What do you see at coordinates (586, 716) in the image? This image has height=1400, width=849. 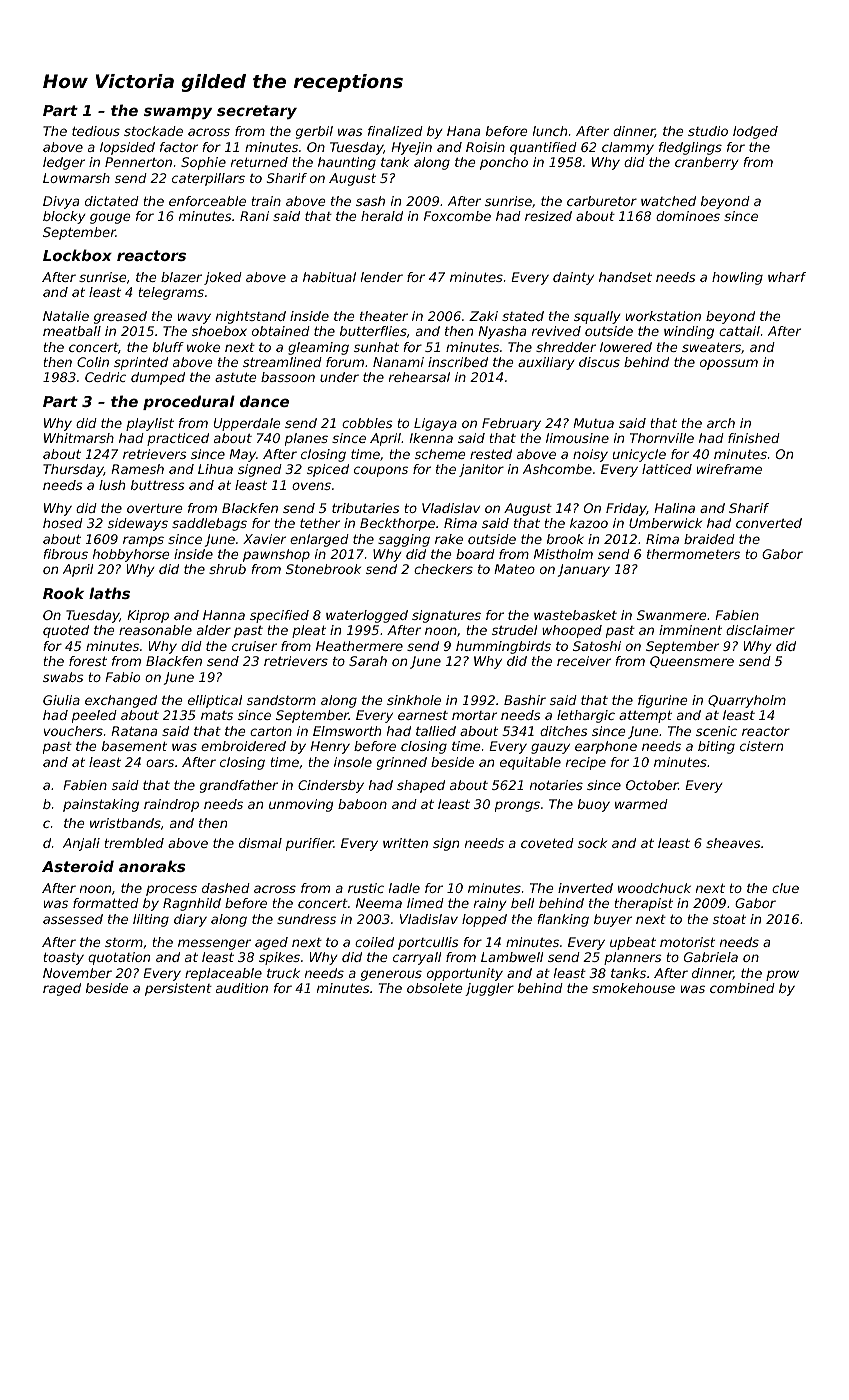 I see `lethargic` at bounding box center [586, 716].
